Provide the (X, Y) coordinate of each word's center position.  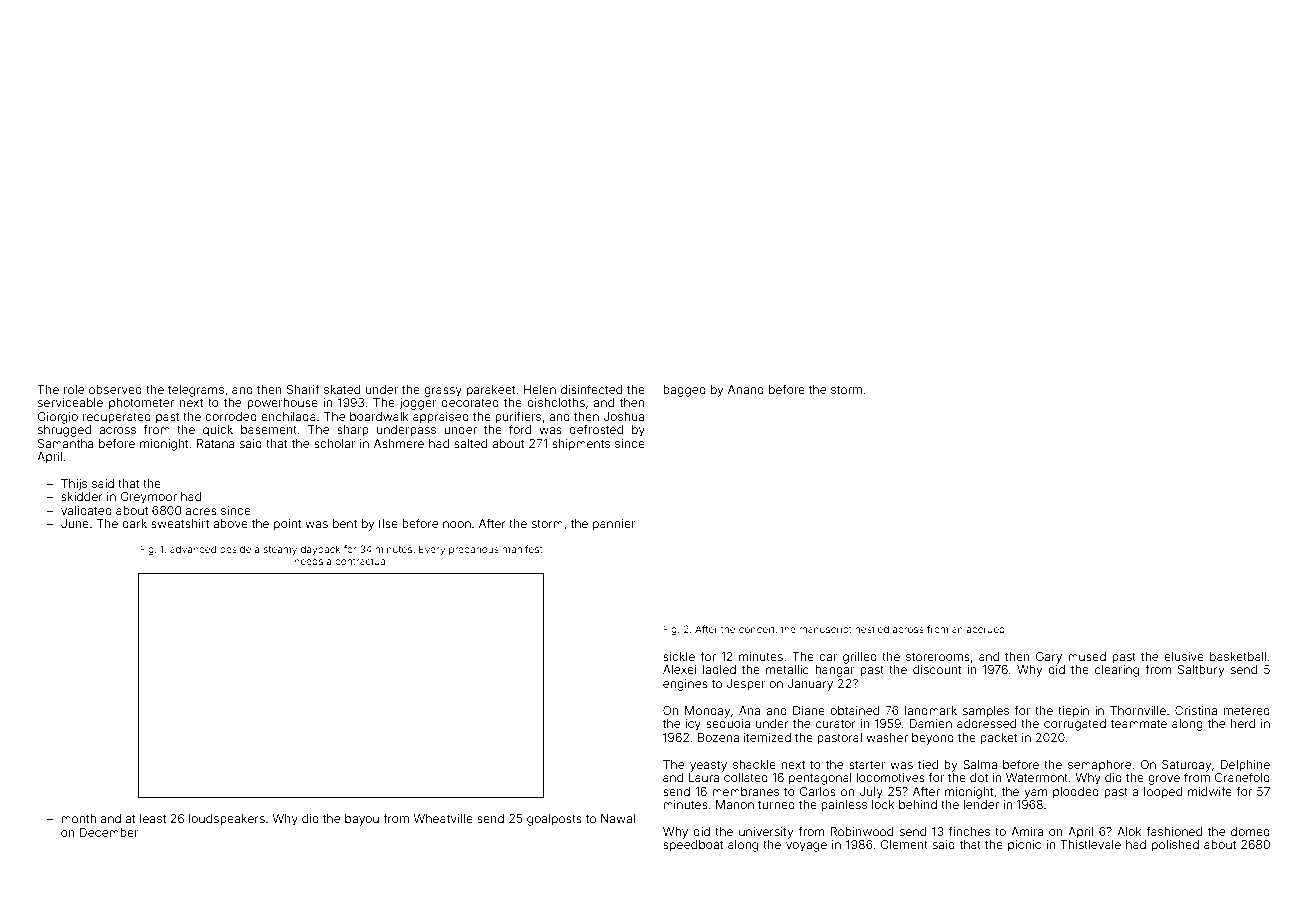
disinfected (591, 389)
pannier (614, 525)
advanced (193, 549)
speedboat (693, 846)
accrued (986, 629)
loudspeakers (227, 820)
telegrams (196, 391)
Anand (746, 389)
